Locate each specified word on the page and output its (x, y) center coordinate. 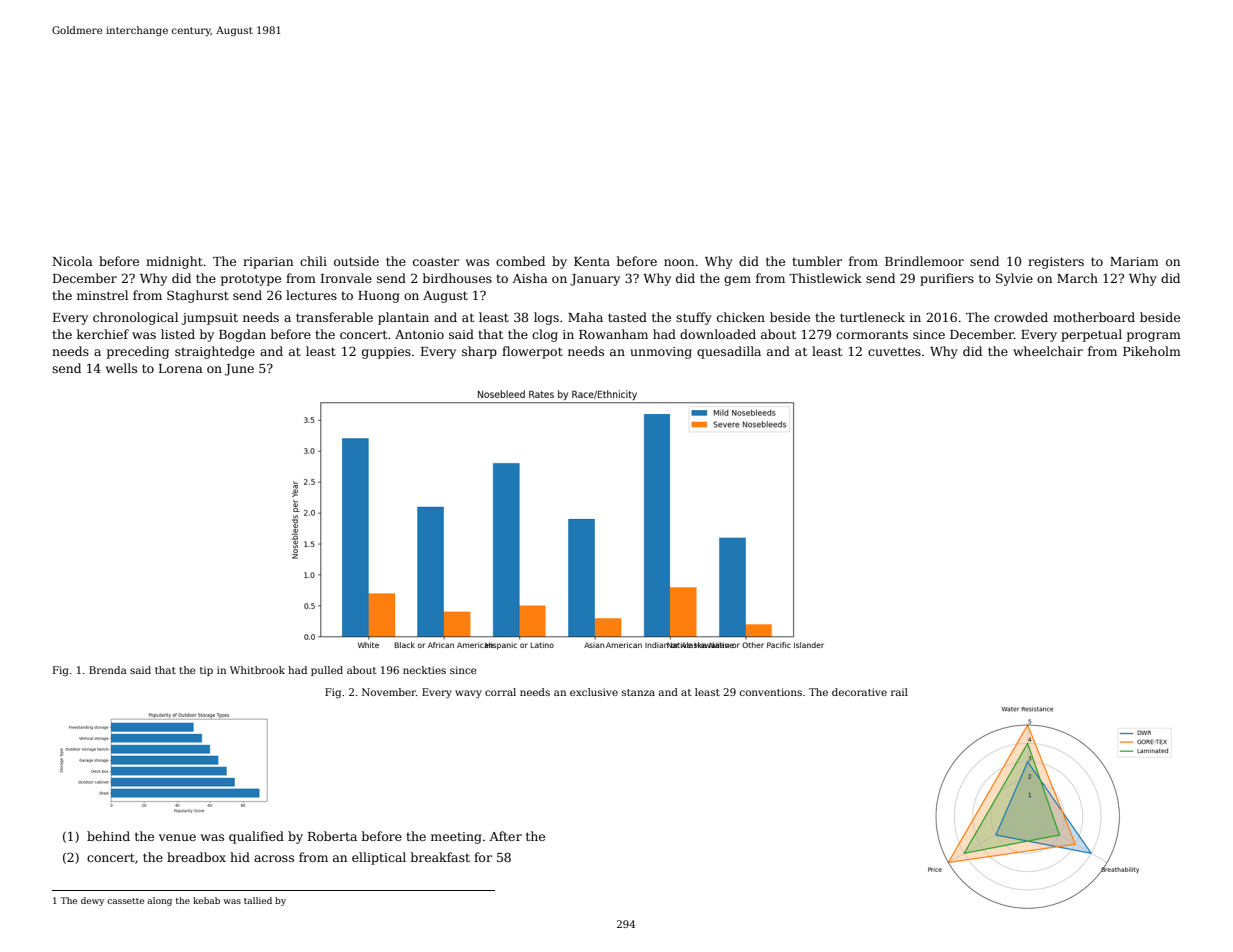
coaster (436, 261)
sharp (479, 352)
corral (500, 692)
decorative (859, 692)
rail (899, 692)
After (505, 836)
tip (206, 671)
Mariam (1134, 261)
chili (313, 261)
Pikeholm (1152, 351)
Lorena (181, 368)
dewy (92, 901)
